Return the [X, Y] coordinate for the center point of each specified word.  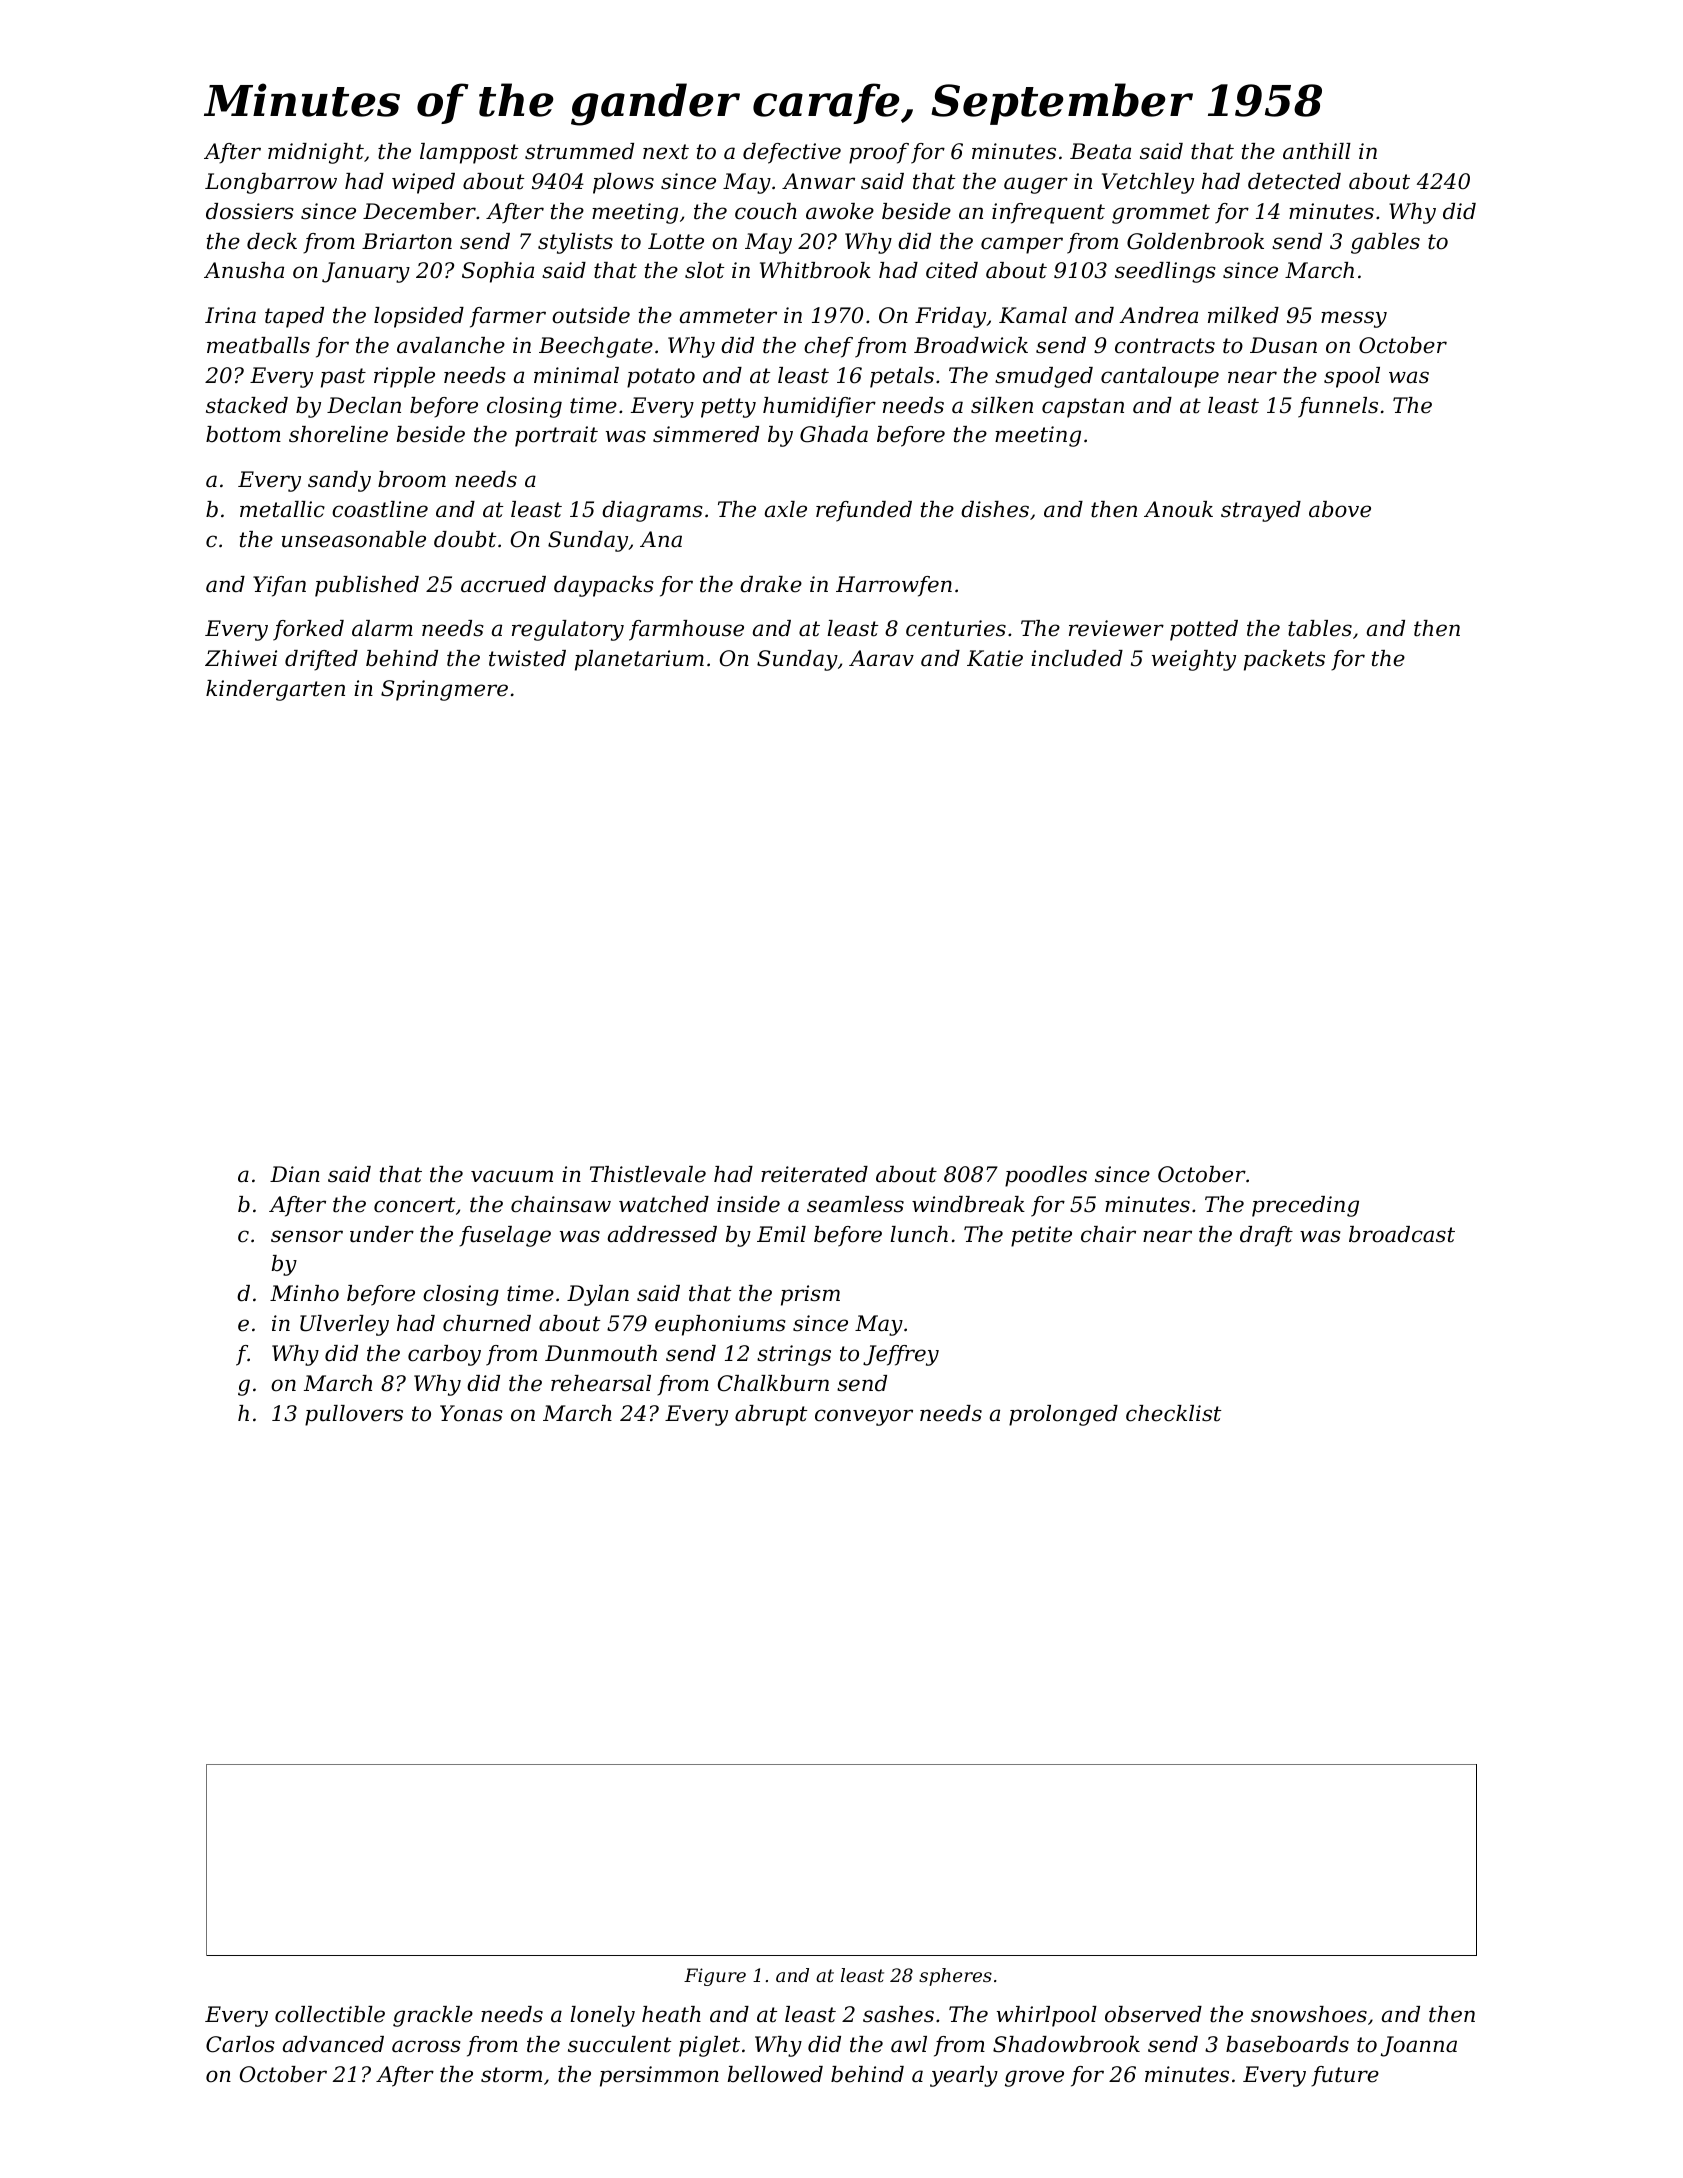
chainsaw [561, 1204]
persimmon [659, 2076]
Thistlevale [648, 1174]
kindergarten [275, 690]
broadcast [1402, 1234]
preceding [1305, 1206]
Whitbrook [815, 270]
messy [1354, 319]
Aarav [881, 658]
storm [511, 2075]
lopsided [419, 317]
